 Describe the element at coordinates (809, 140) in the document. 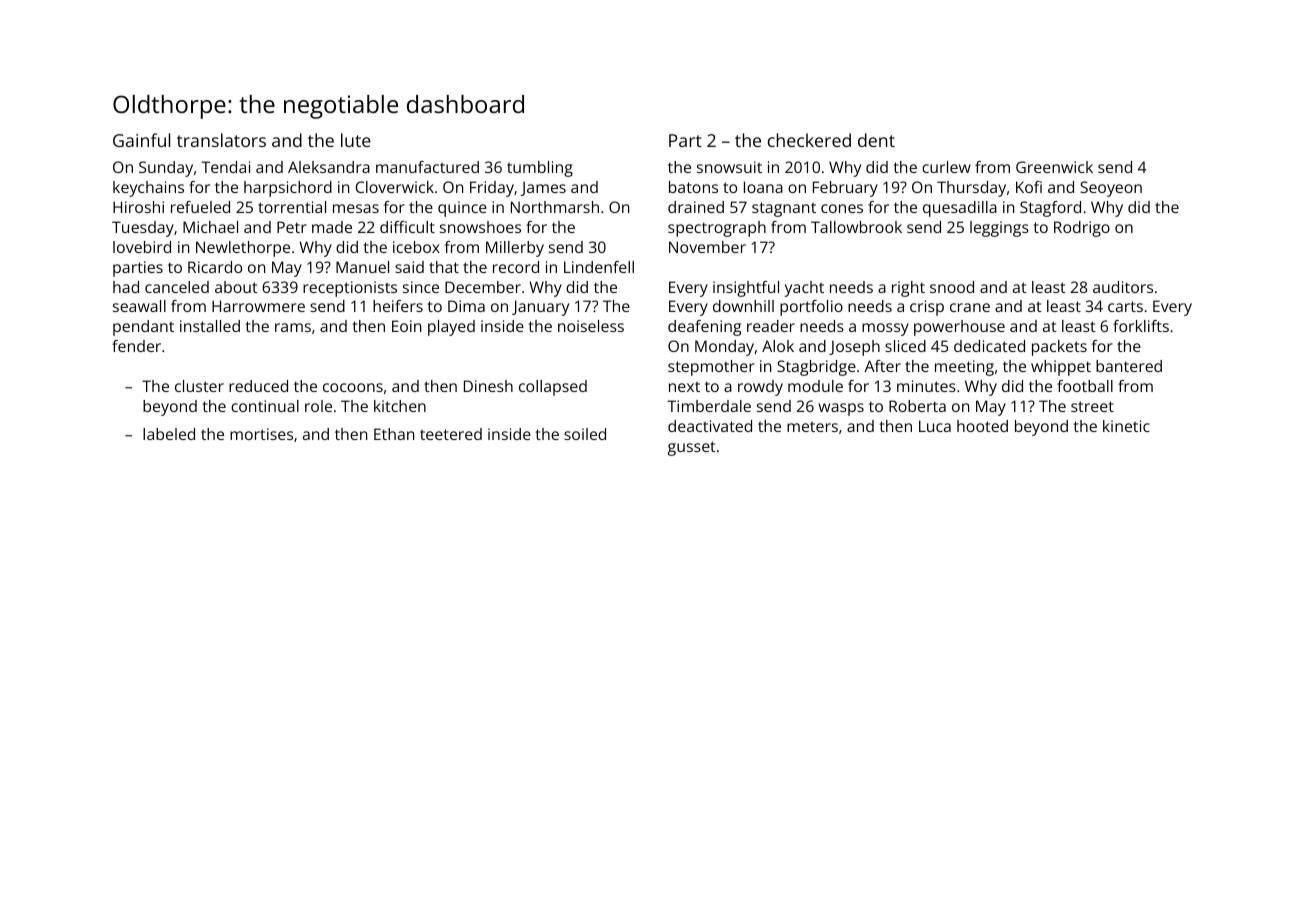

I see `checkered` at that location.
